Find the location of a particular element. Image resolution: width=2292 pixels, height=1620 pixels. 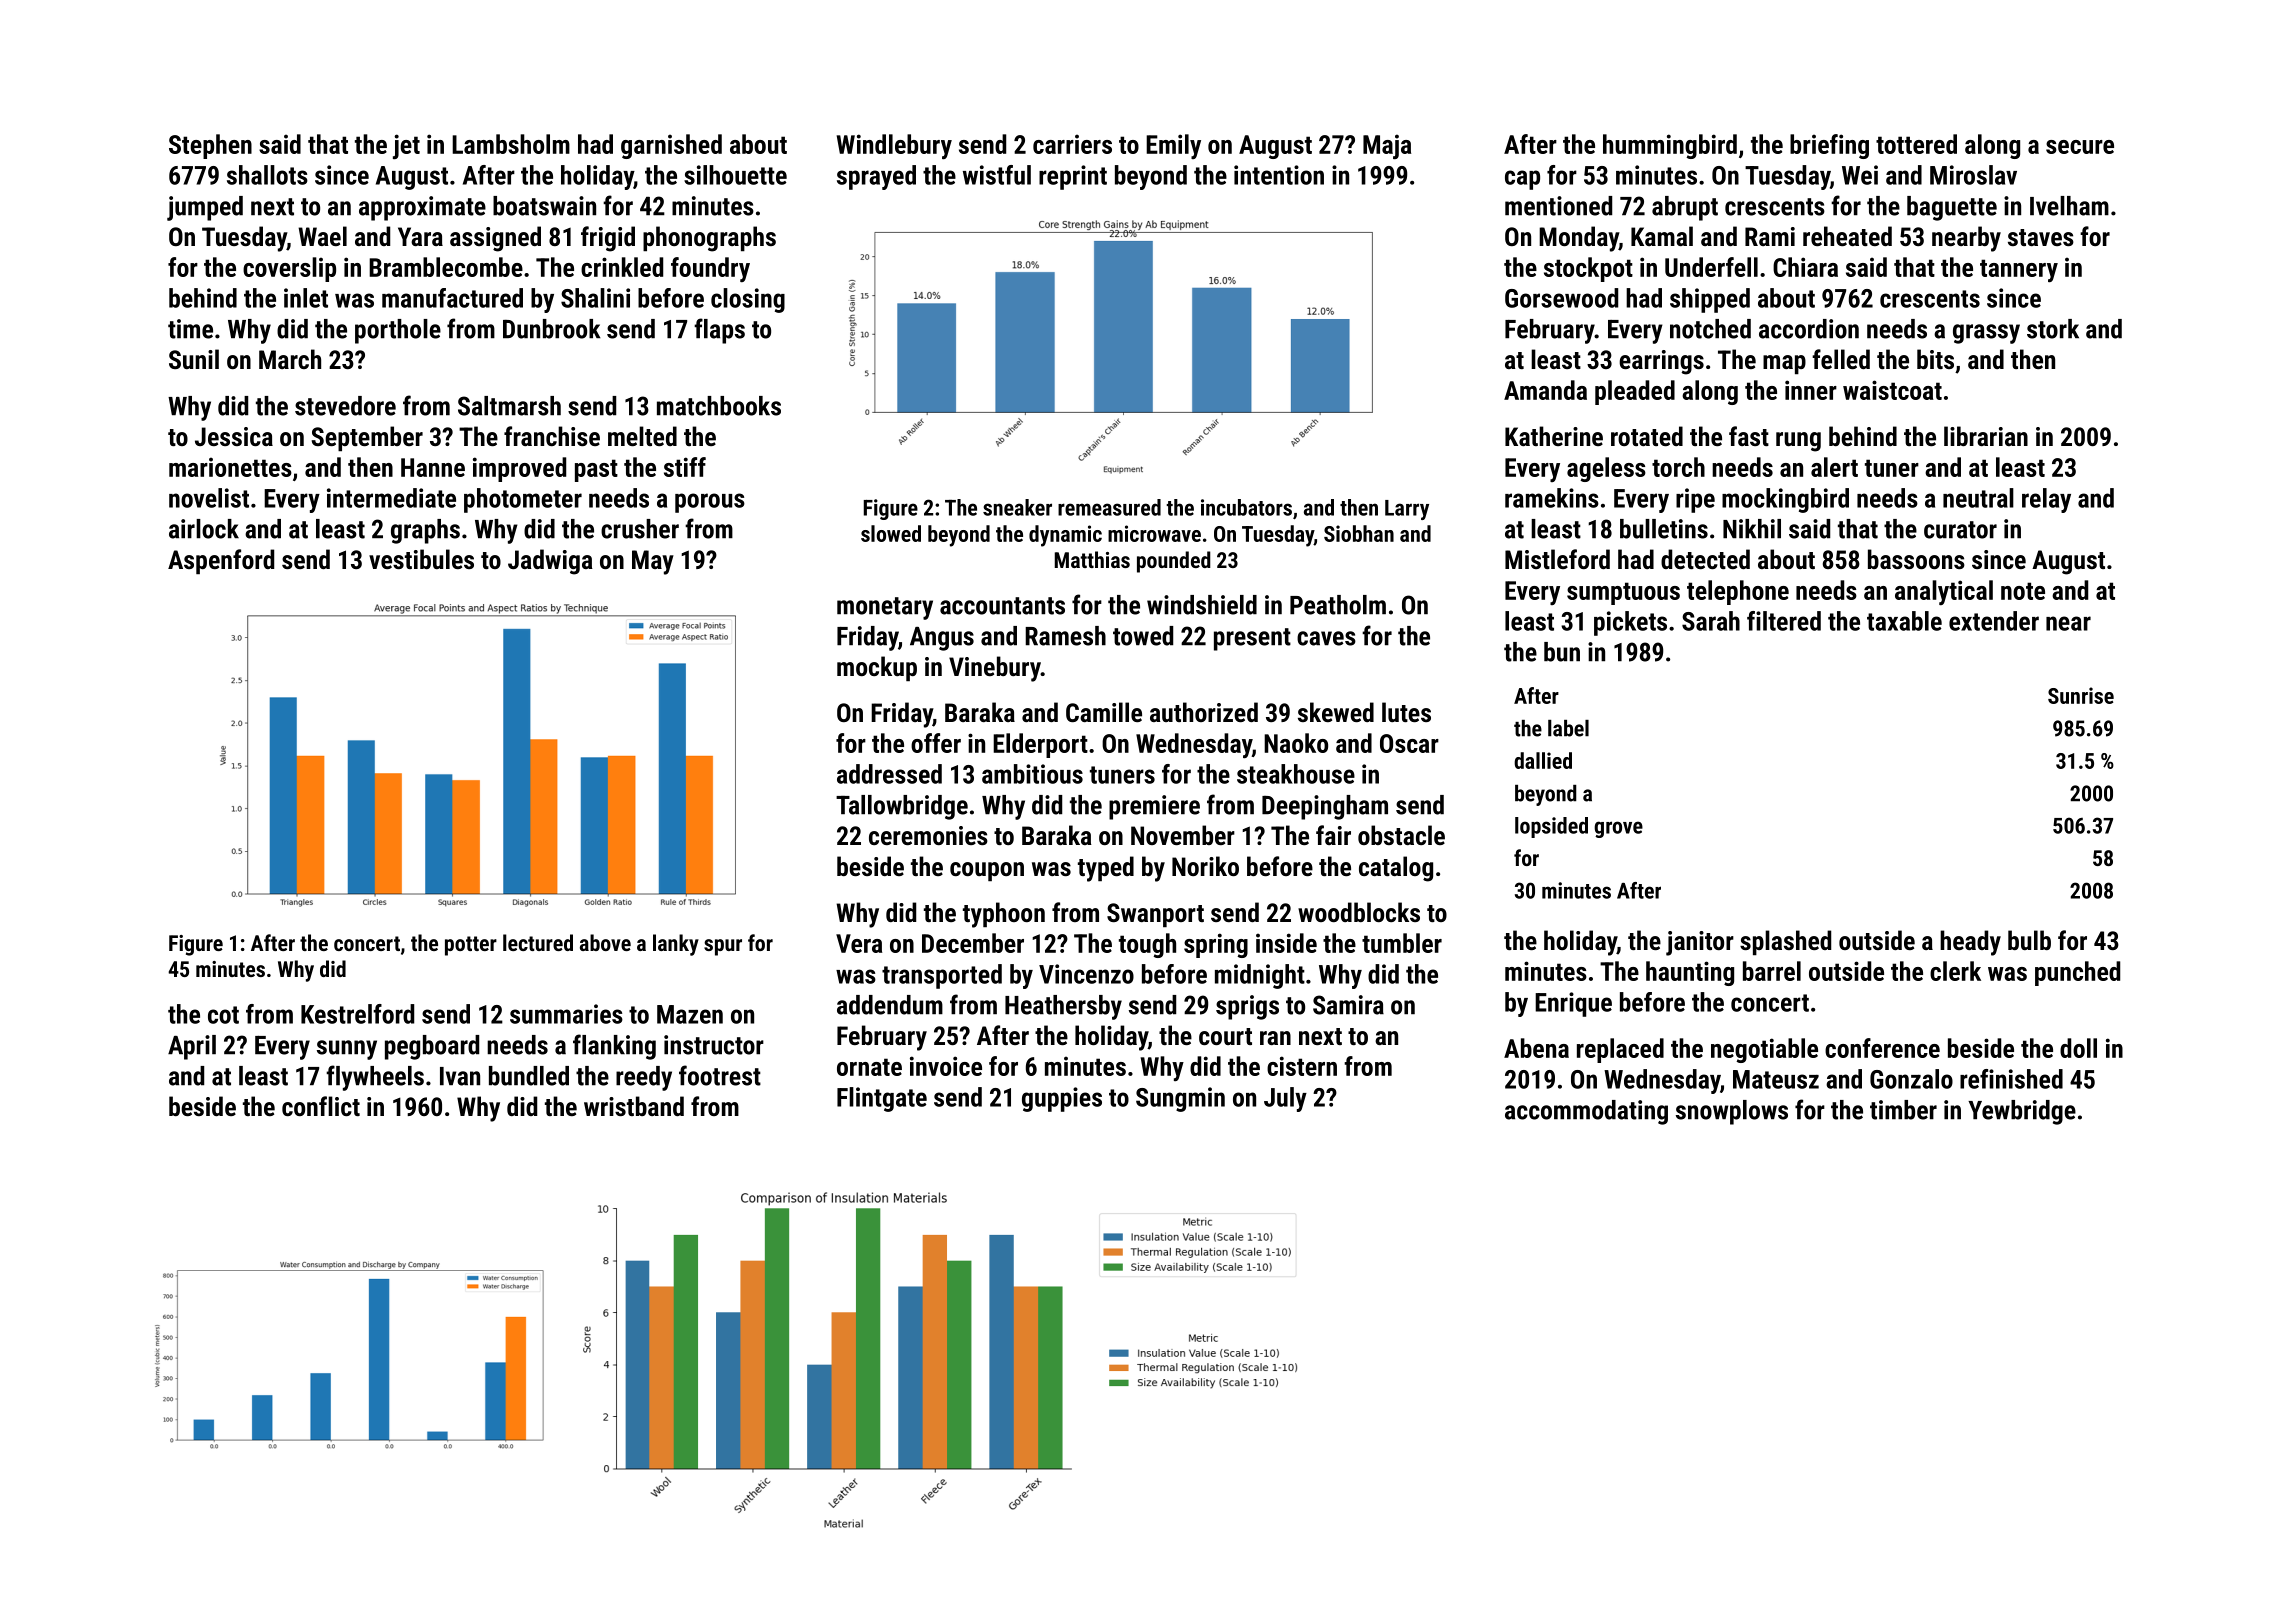

Dunbrook is located at coordinates (552, 329).
